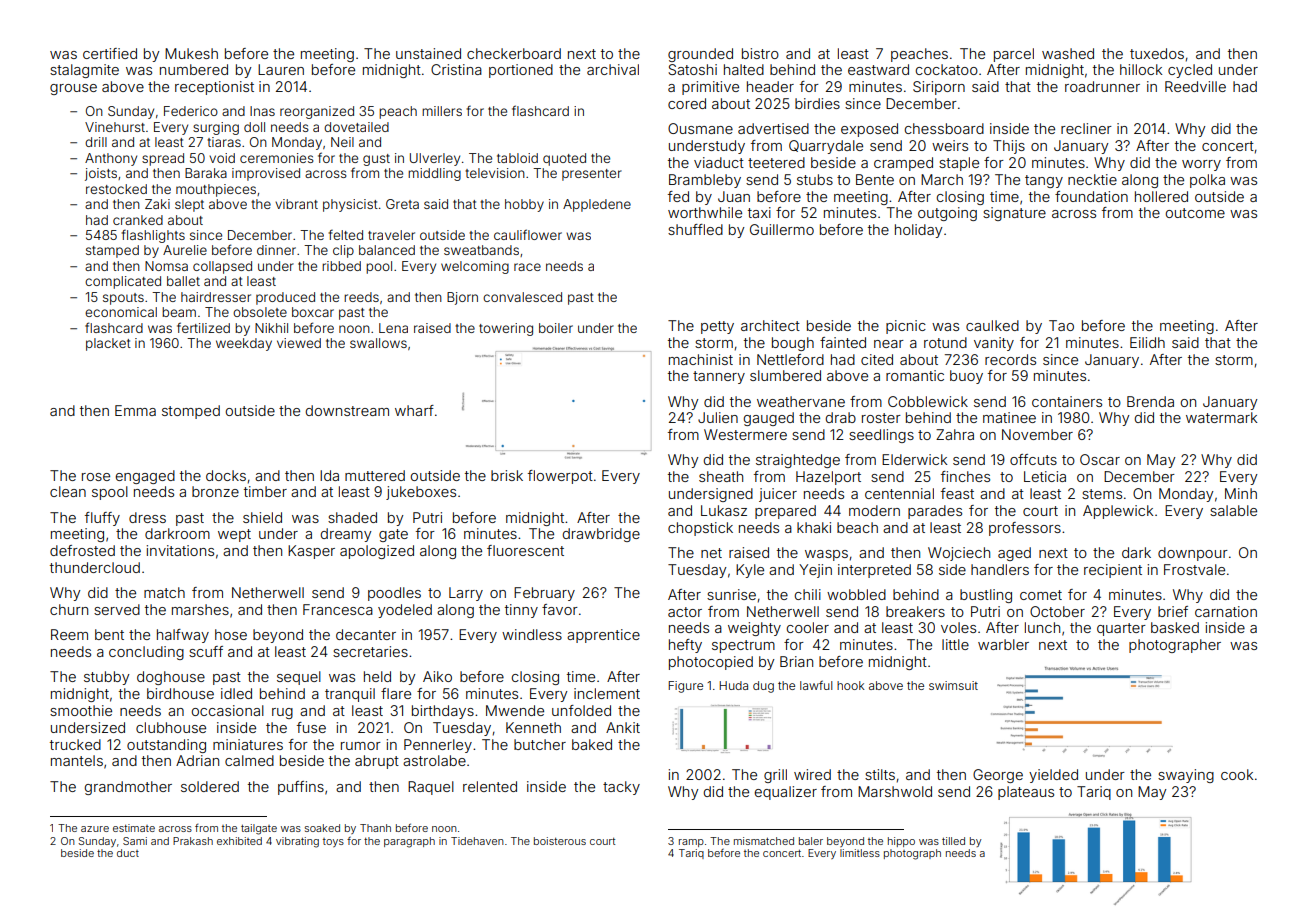 This page has height=924, width=1308. What do you see at coordinates (206, 651) in the page?
I see `scuff` at bounding box center [206, 651].
